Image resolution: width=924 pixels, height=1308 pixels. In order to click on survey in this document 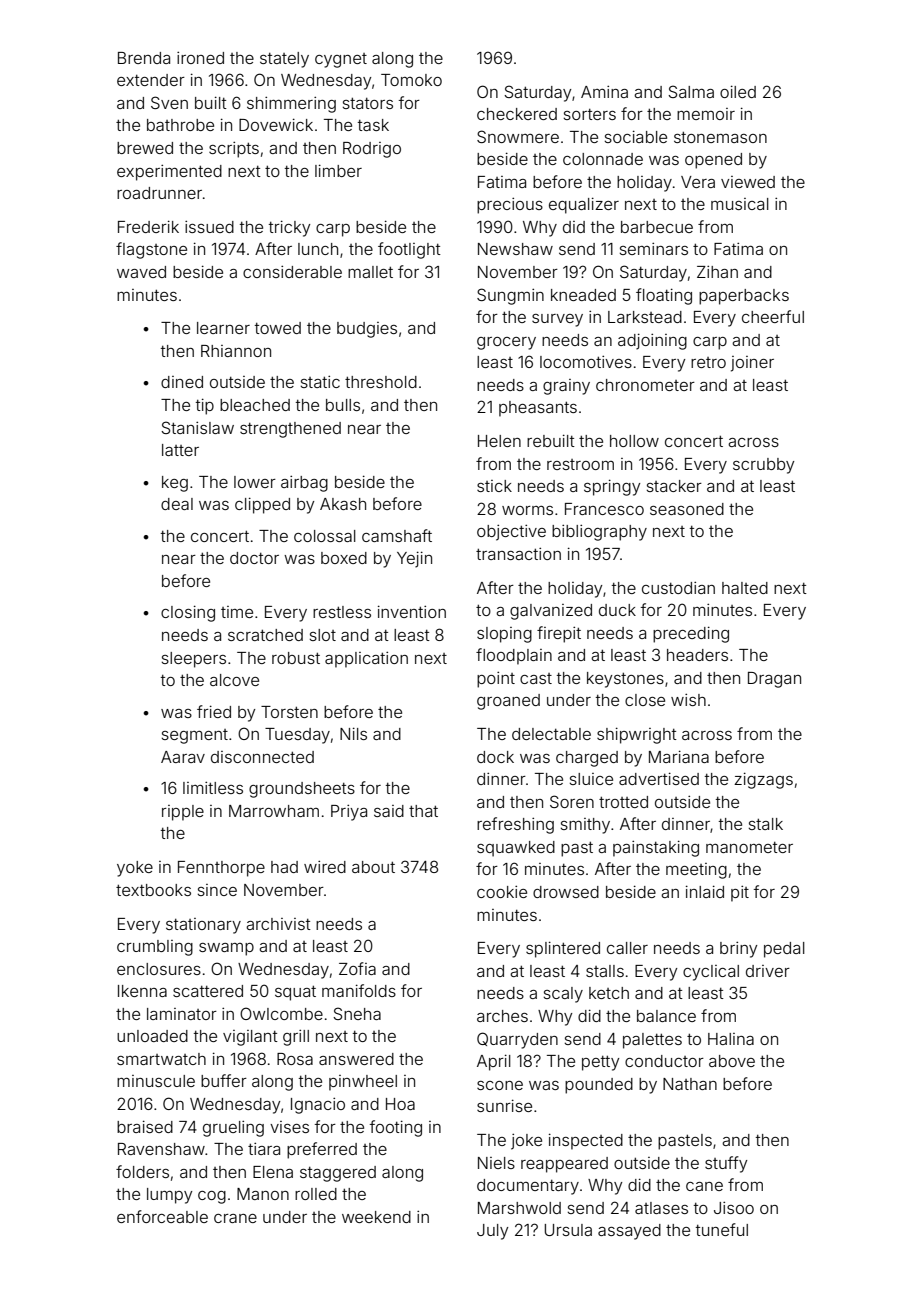, I will do `click(557, 320)`.
